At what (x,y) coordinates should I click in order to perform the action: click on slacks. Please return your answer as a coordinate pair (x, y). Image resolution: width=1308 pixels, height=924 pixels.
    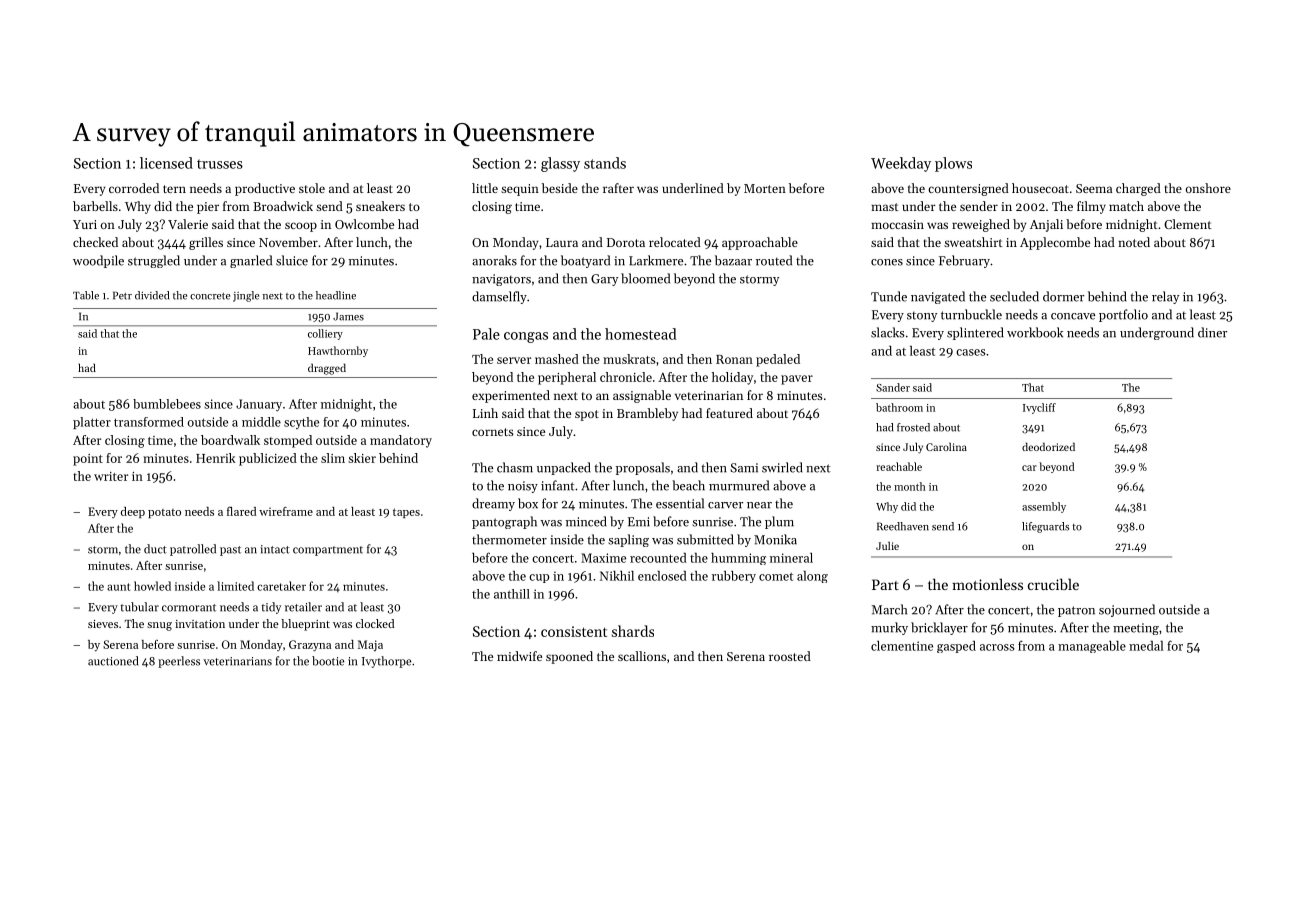
    Looking at the image, I should click on (888, 332).
